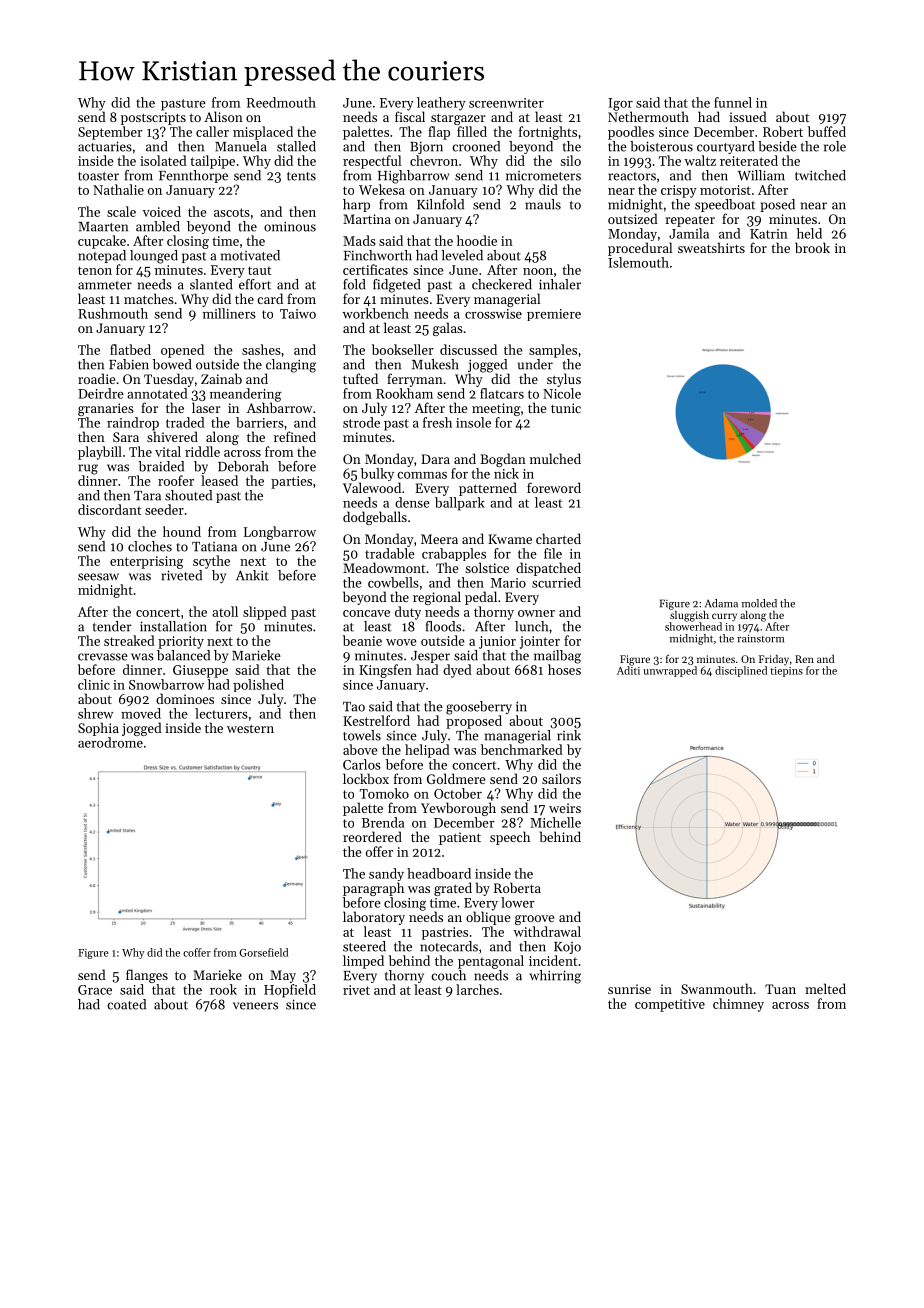 This screenshot has width=924, height=1308. Describe the element at coordinates (154, 257) in the screenshot. I see `lounged` at that location.
